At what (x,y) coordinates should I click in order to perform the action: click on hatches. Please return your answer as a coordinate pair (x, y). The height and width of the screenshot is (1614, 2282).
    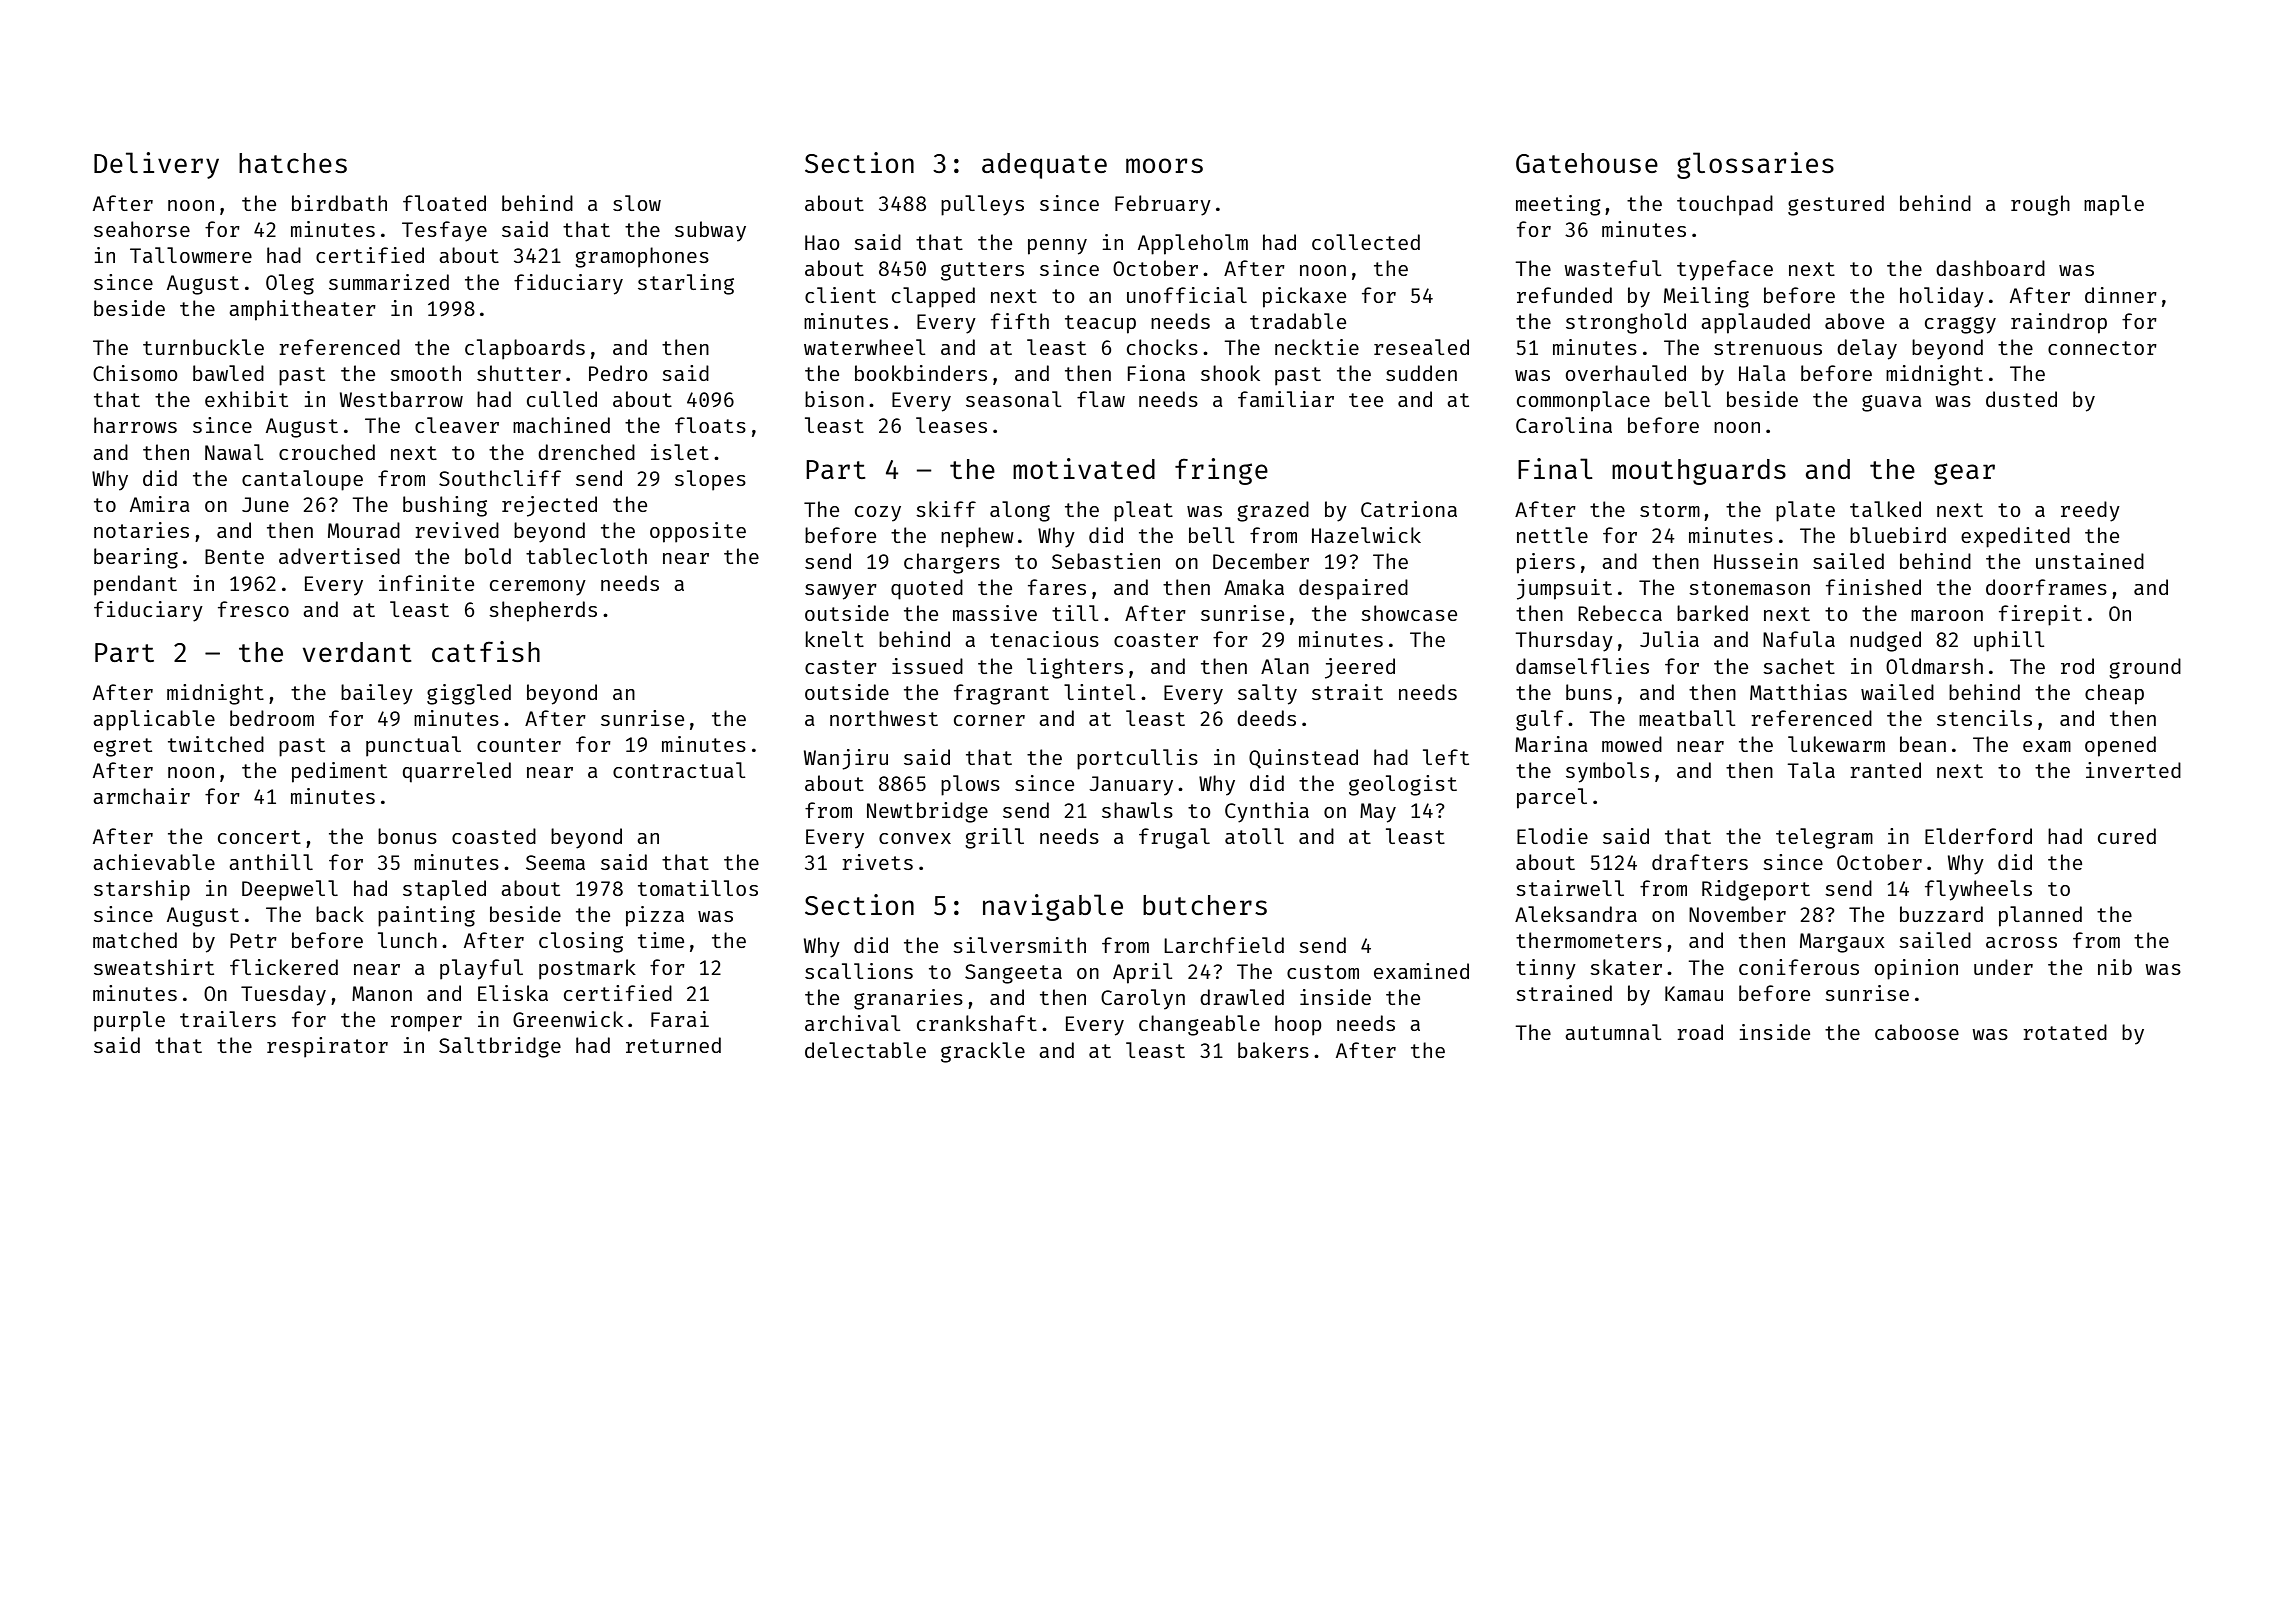
    Looking at the image, I should click on (293, 163).
